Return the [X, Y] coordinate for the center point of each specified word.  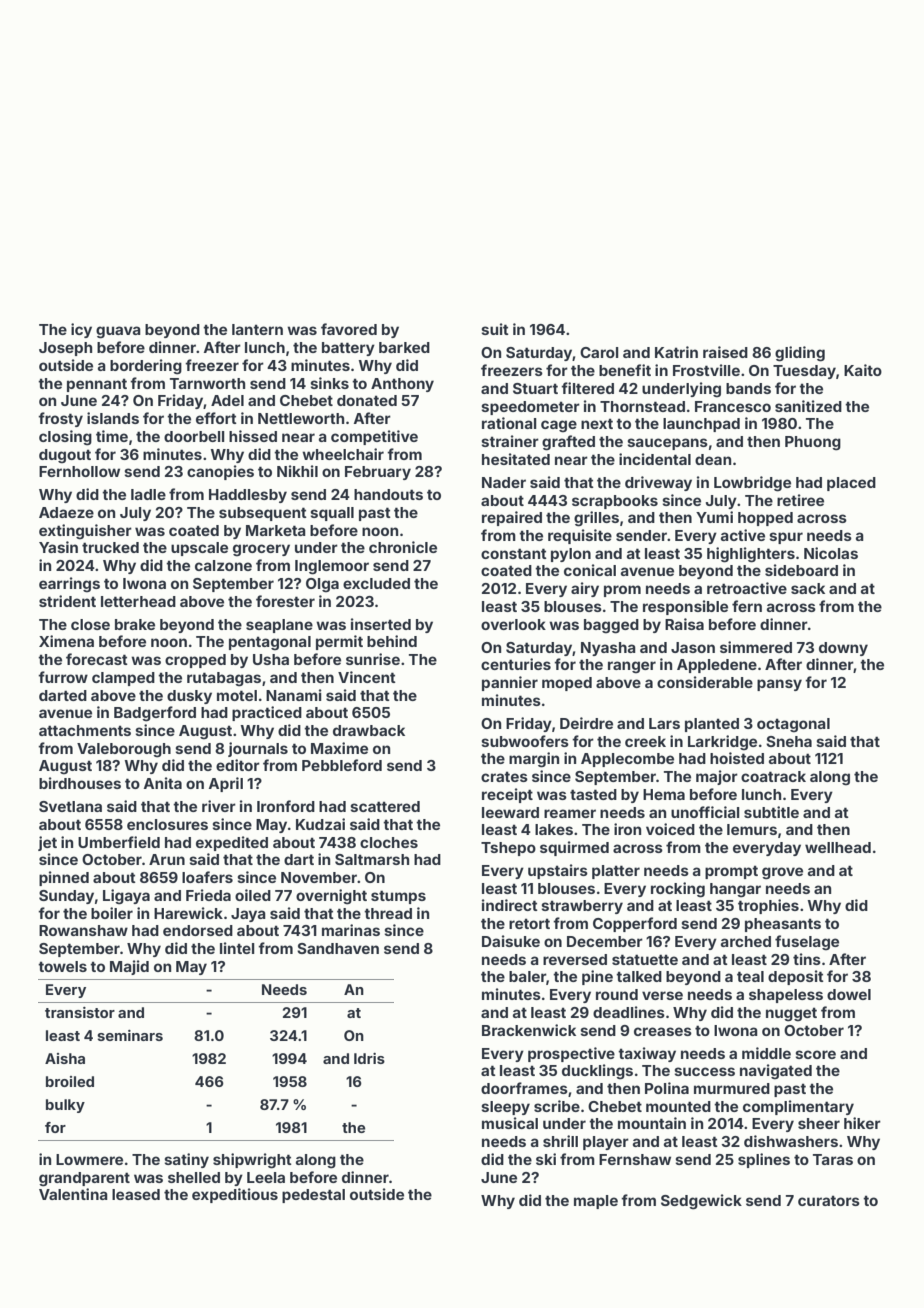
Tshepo [508, 849]
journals [258, 749]
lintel [237, 948]
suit [495, 329]
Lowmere [89, 1159]
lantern [257, 329]
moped [567, 684]
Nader [504, 482]
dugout [65, 456]
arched [746, 941]
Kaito [863, 370]
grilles [596, 519]
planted [712, 725]
